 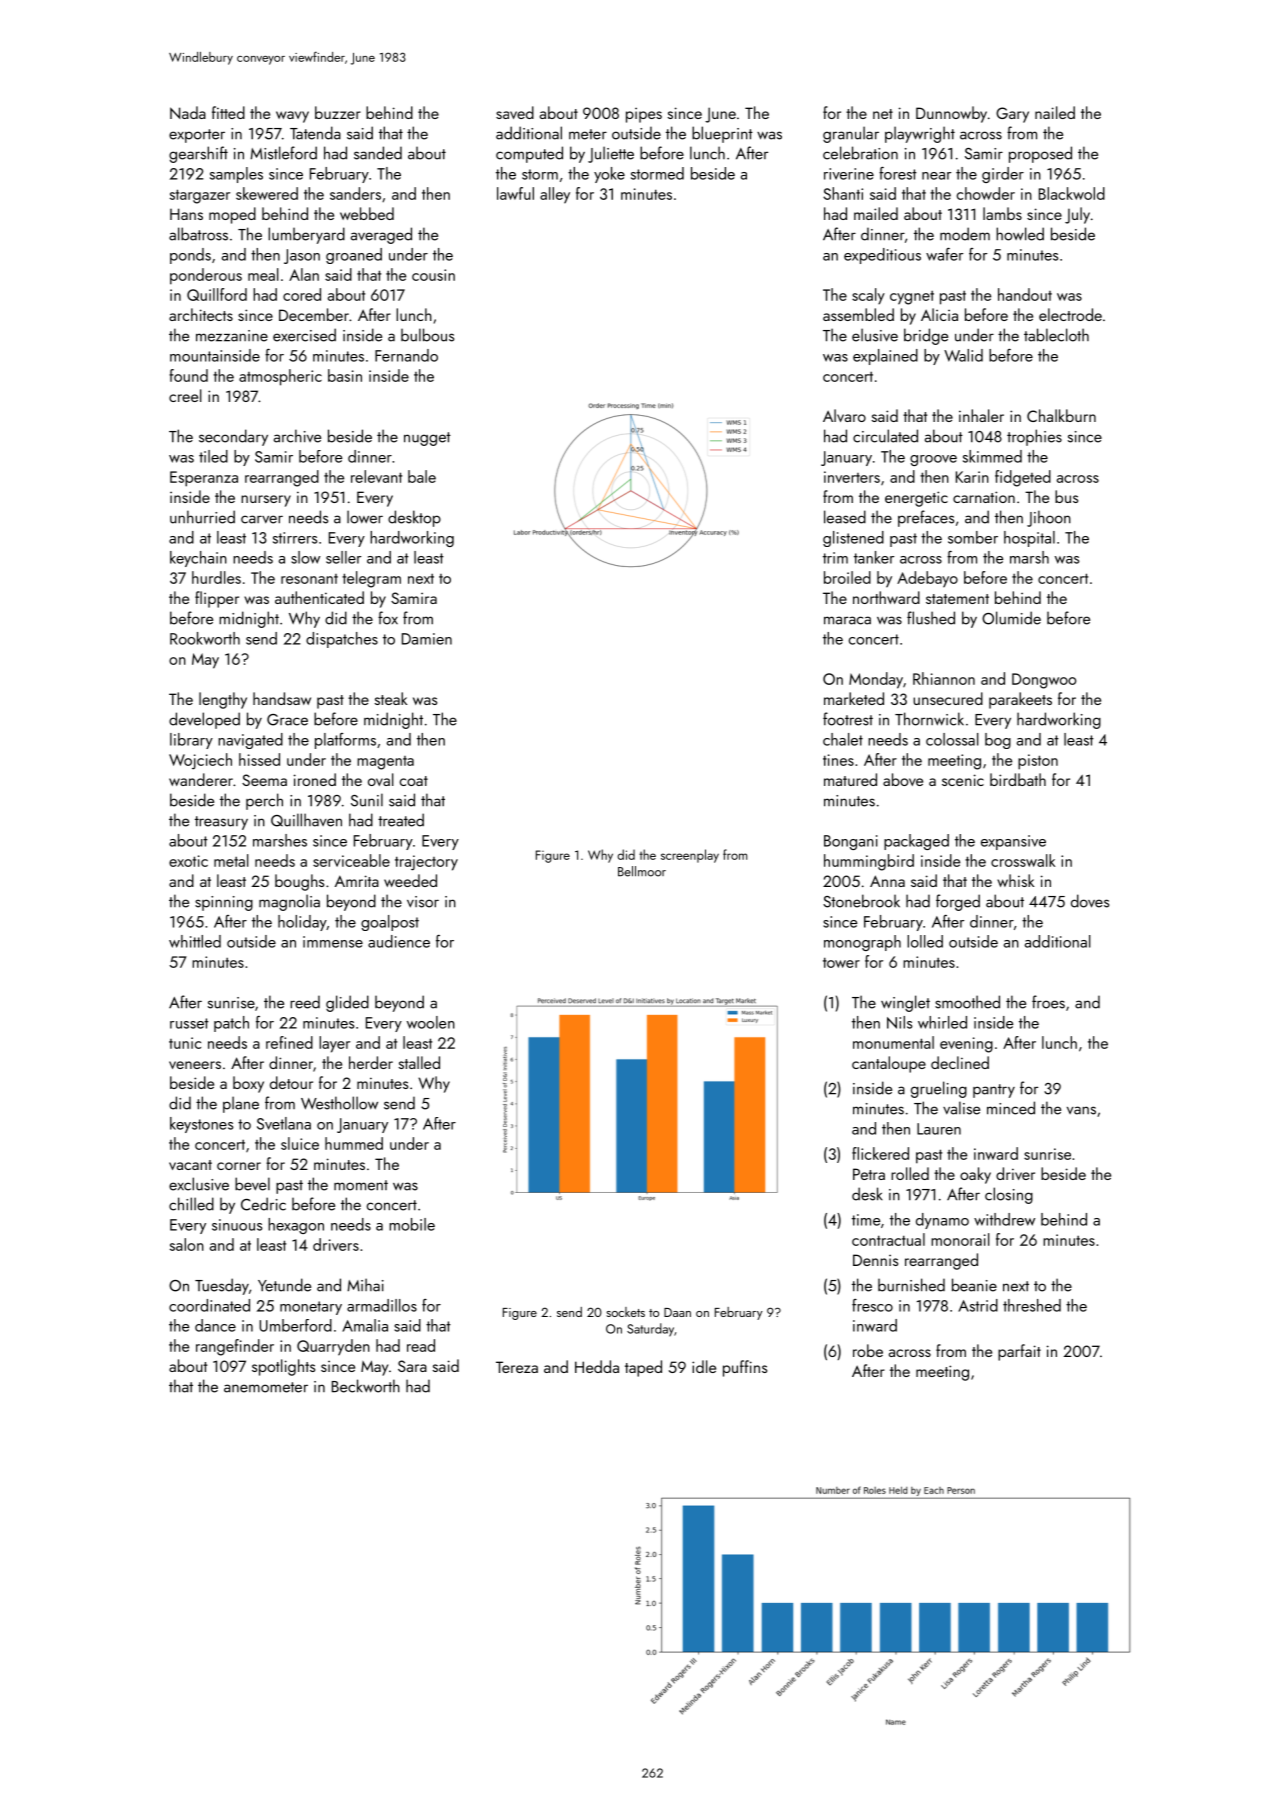 I want to click on slow, so click(x=305, y=557).
